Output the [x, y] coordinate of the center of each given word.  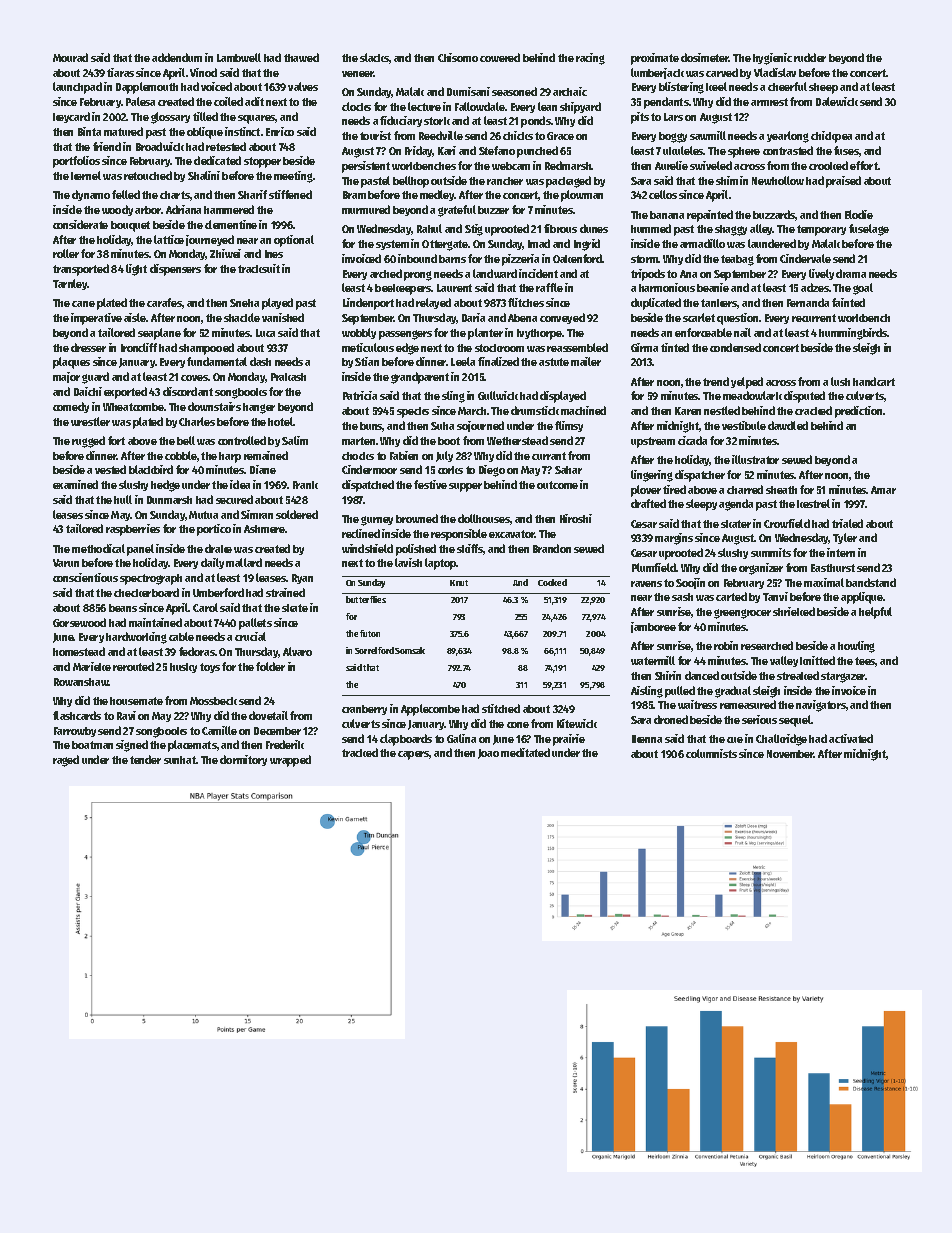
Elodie [859, 214]
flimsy [569, 426]
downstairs [214, 406]
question [737, 319]
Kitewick [577, 723]
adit [254, 101]
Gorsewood [79, 622]
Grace [560, 136]
